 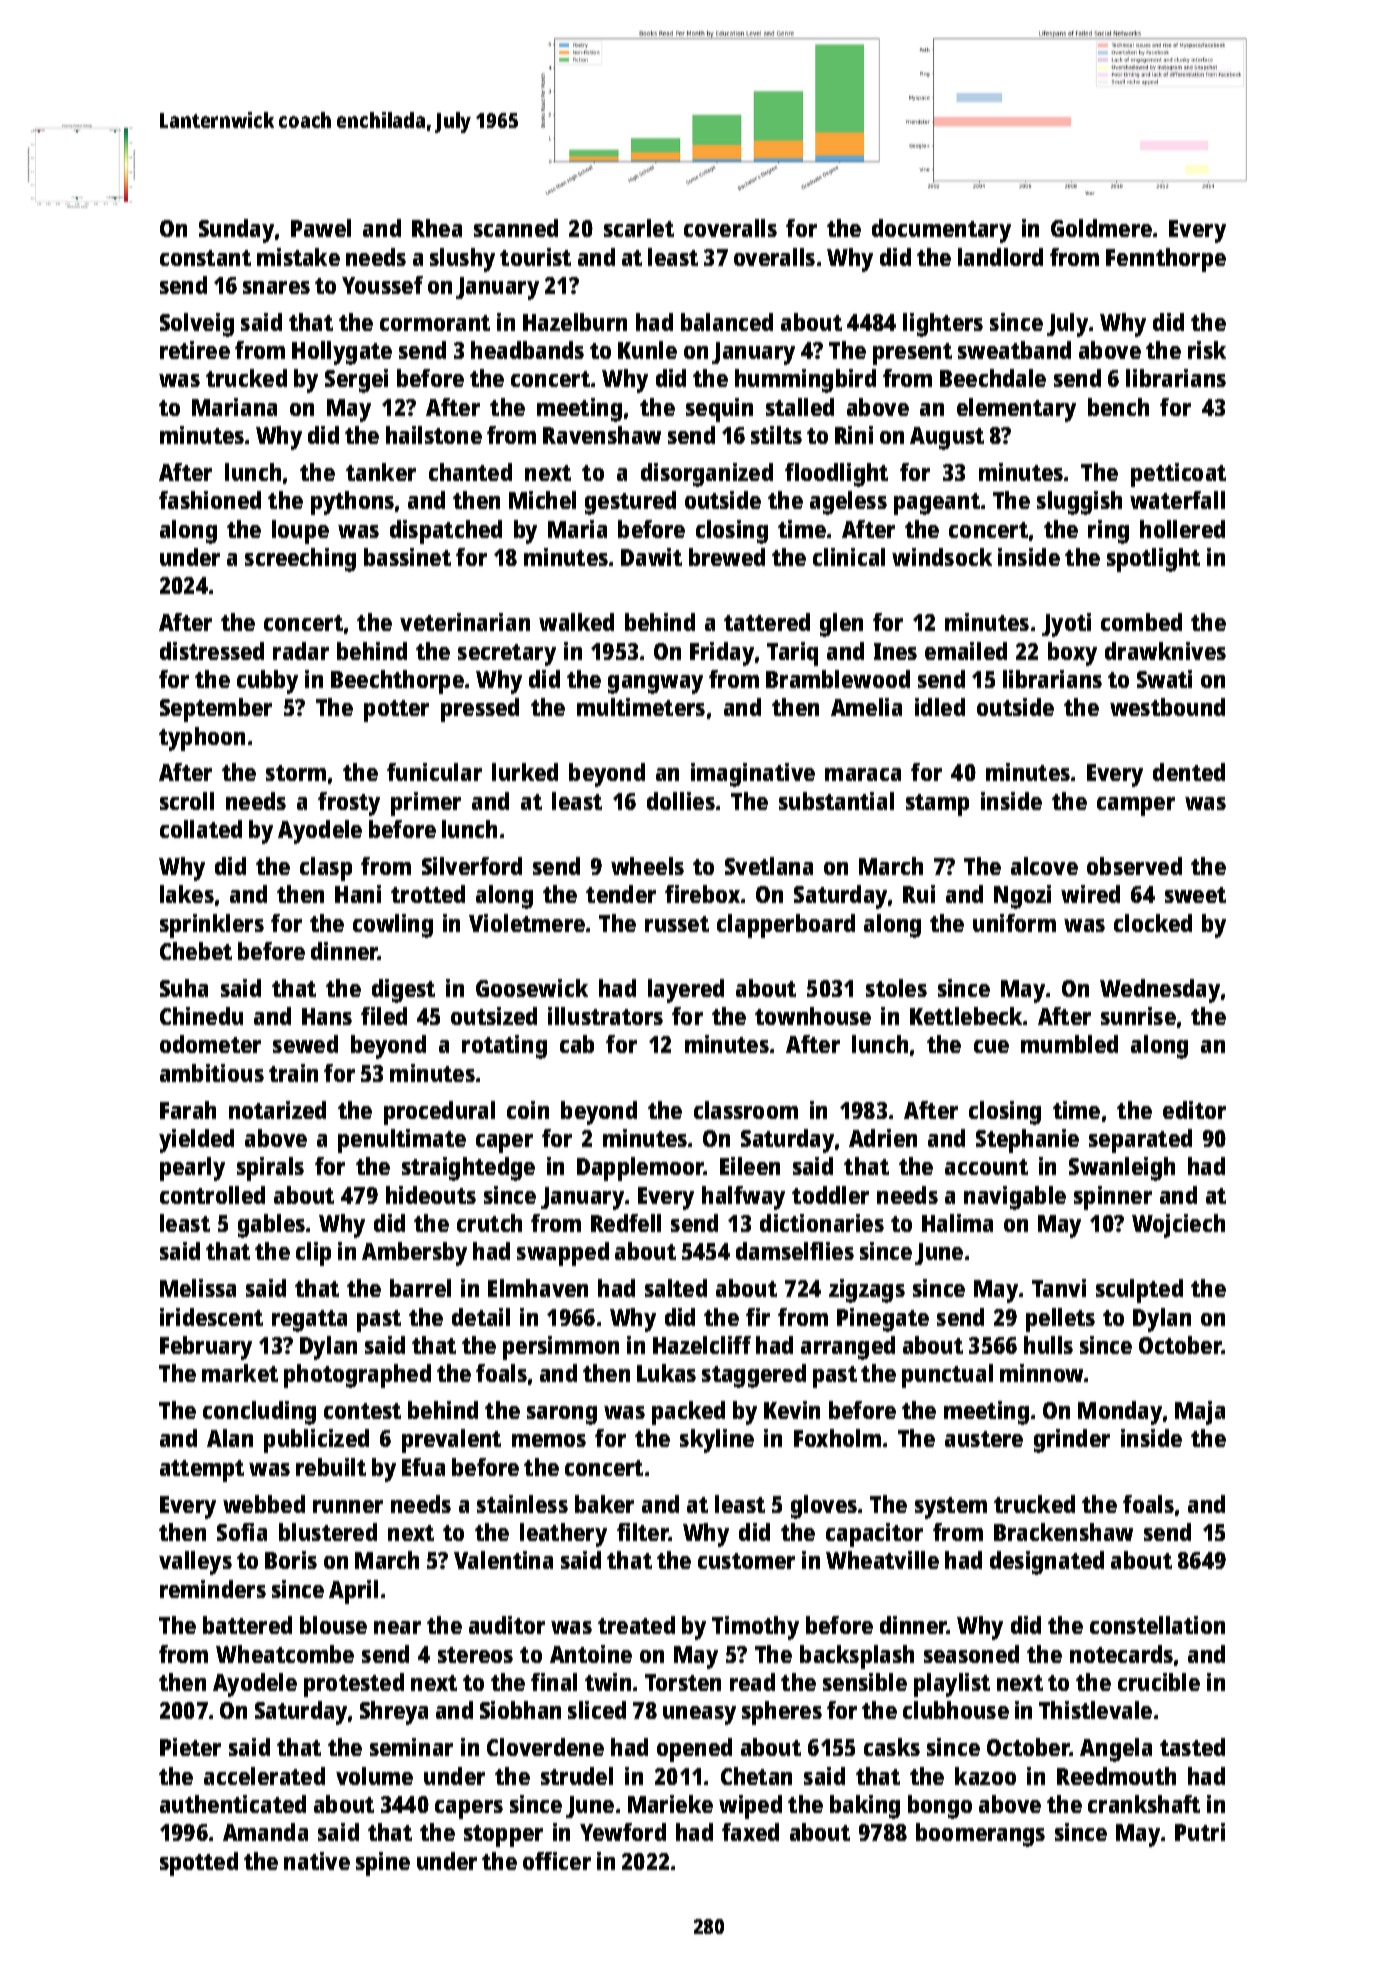 What do you see at coordinates (1048, 1345) in the page?
I see `hulls` at bounding box center [1048, 1345].
